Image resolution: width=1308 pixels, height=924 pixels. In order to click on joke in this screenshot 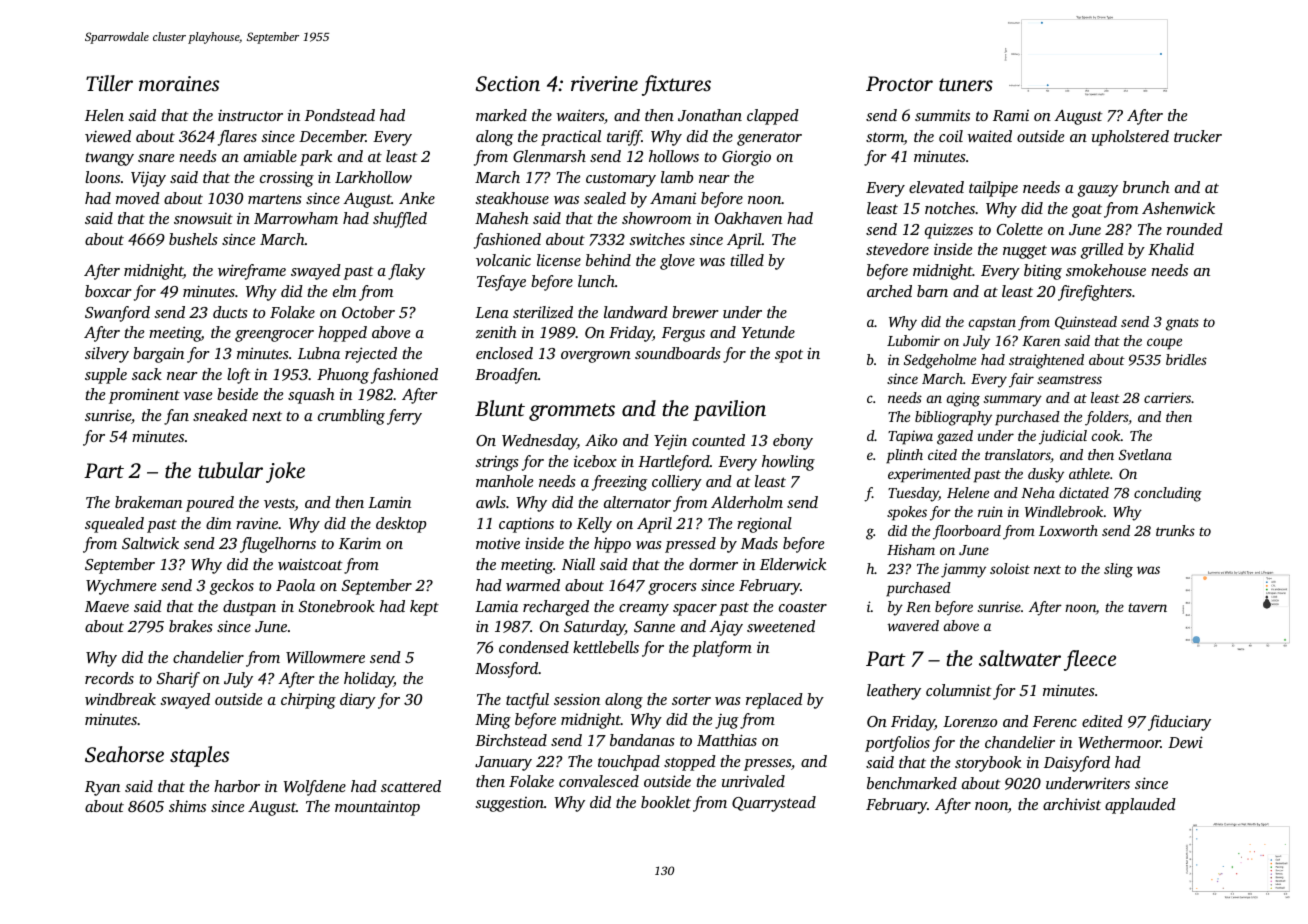, I will do `click(285, 472)`.
